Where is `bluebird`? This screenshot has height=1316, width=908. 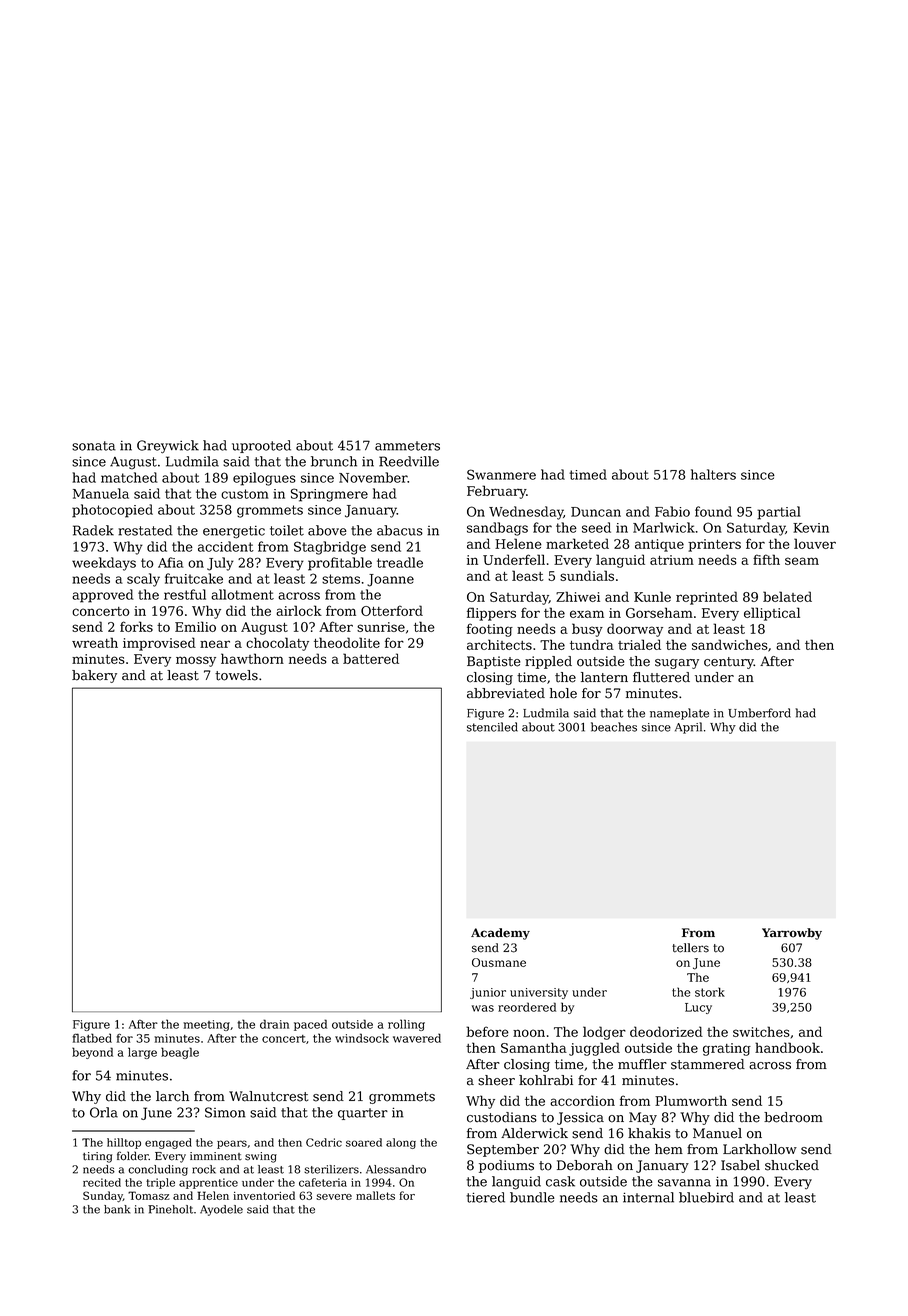 bluebird is located at coordinates (706, 1197).
